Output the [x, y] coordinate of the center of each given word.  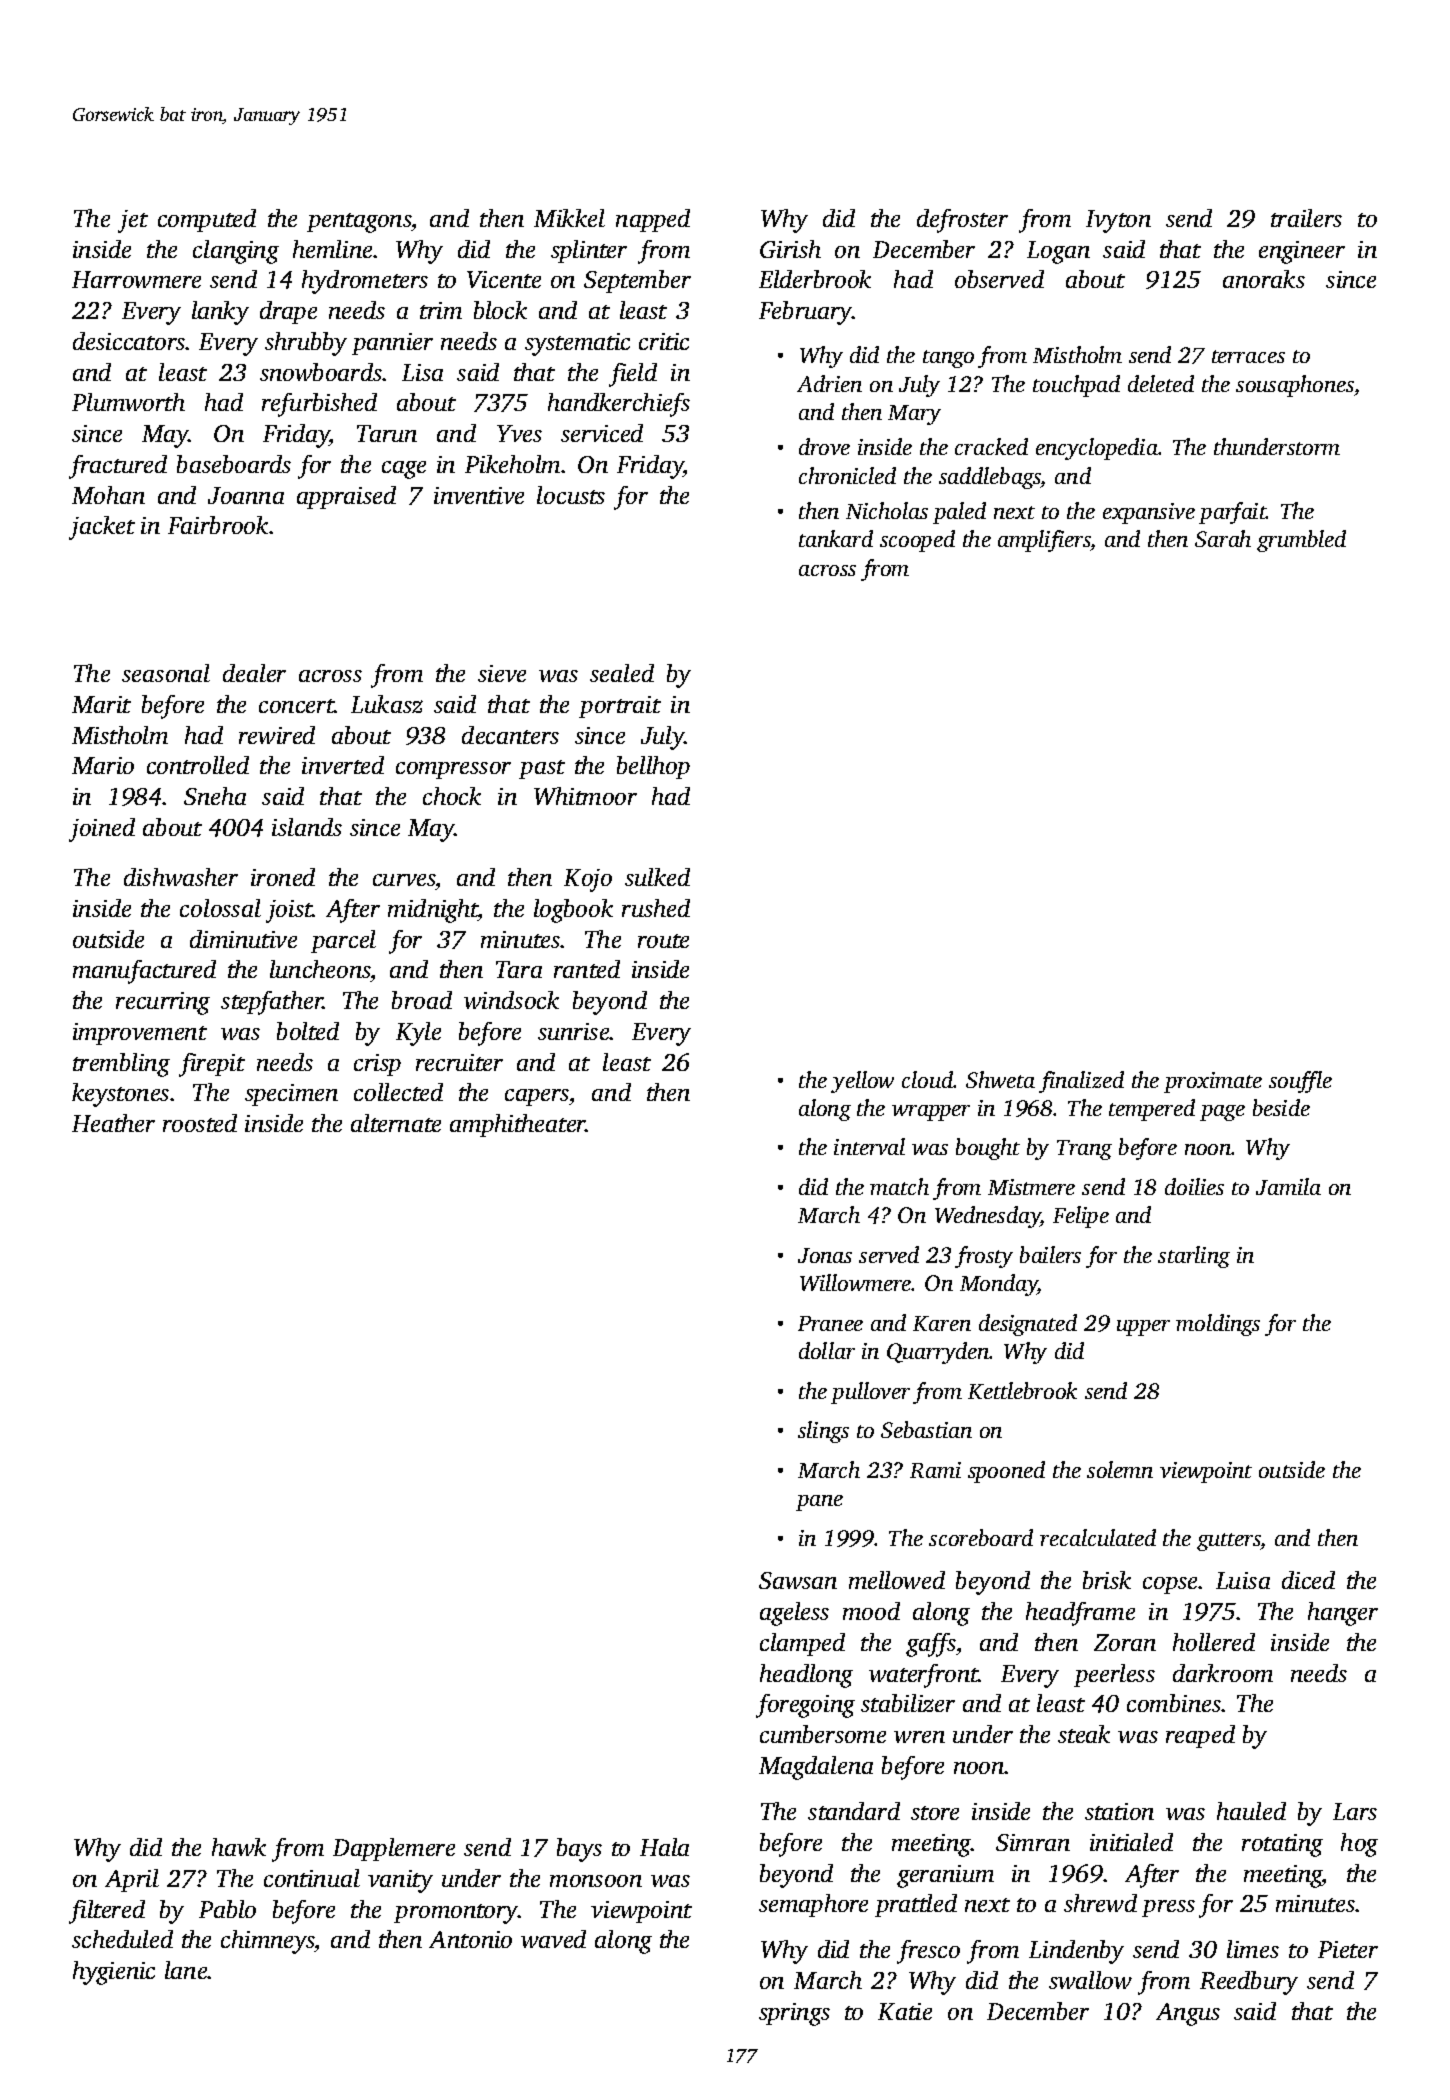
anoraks [1264, 279]
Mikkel [569, 218]
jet [133, 221]
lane [186, 1970]
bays [579, 1850]
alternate [396, 1123]
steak [1084, 1734]
